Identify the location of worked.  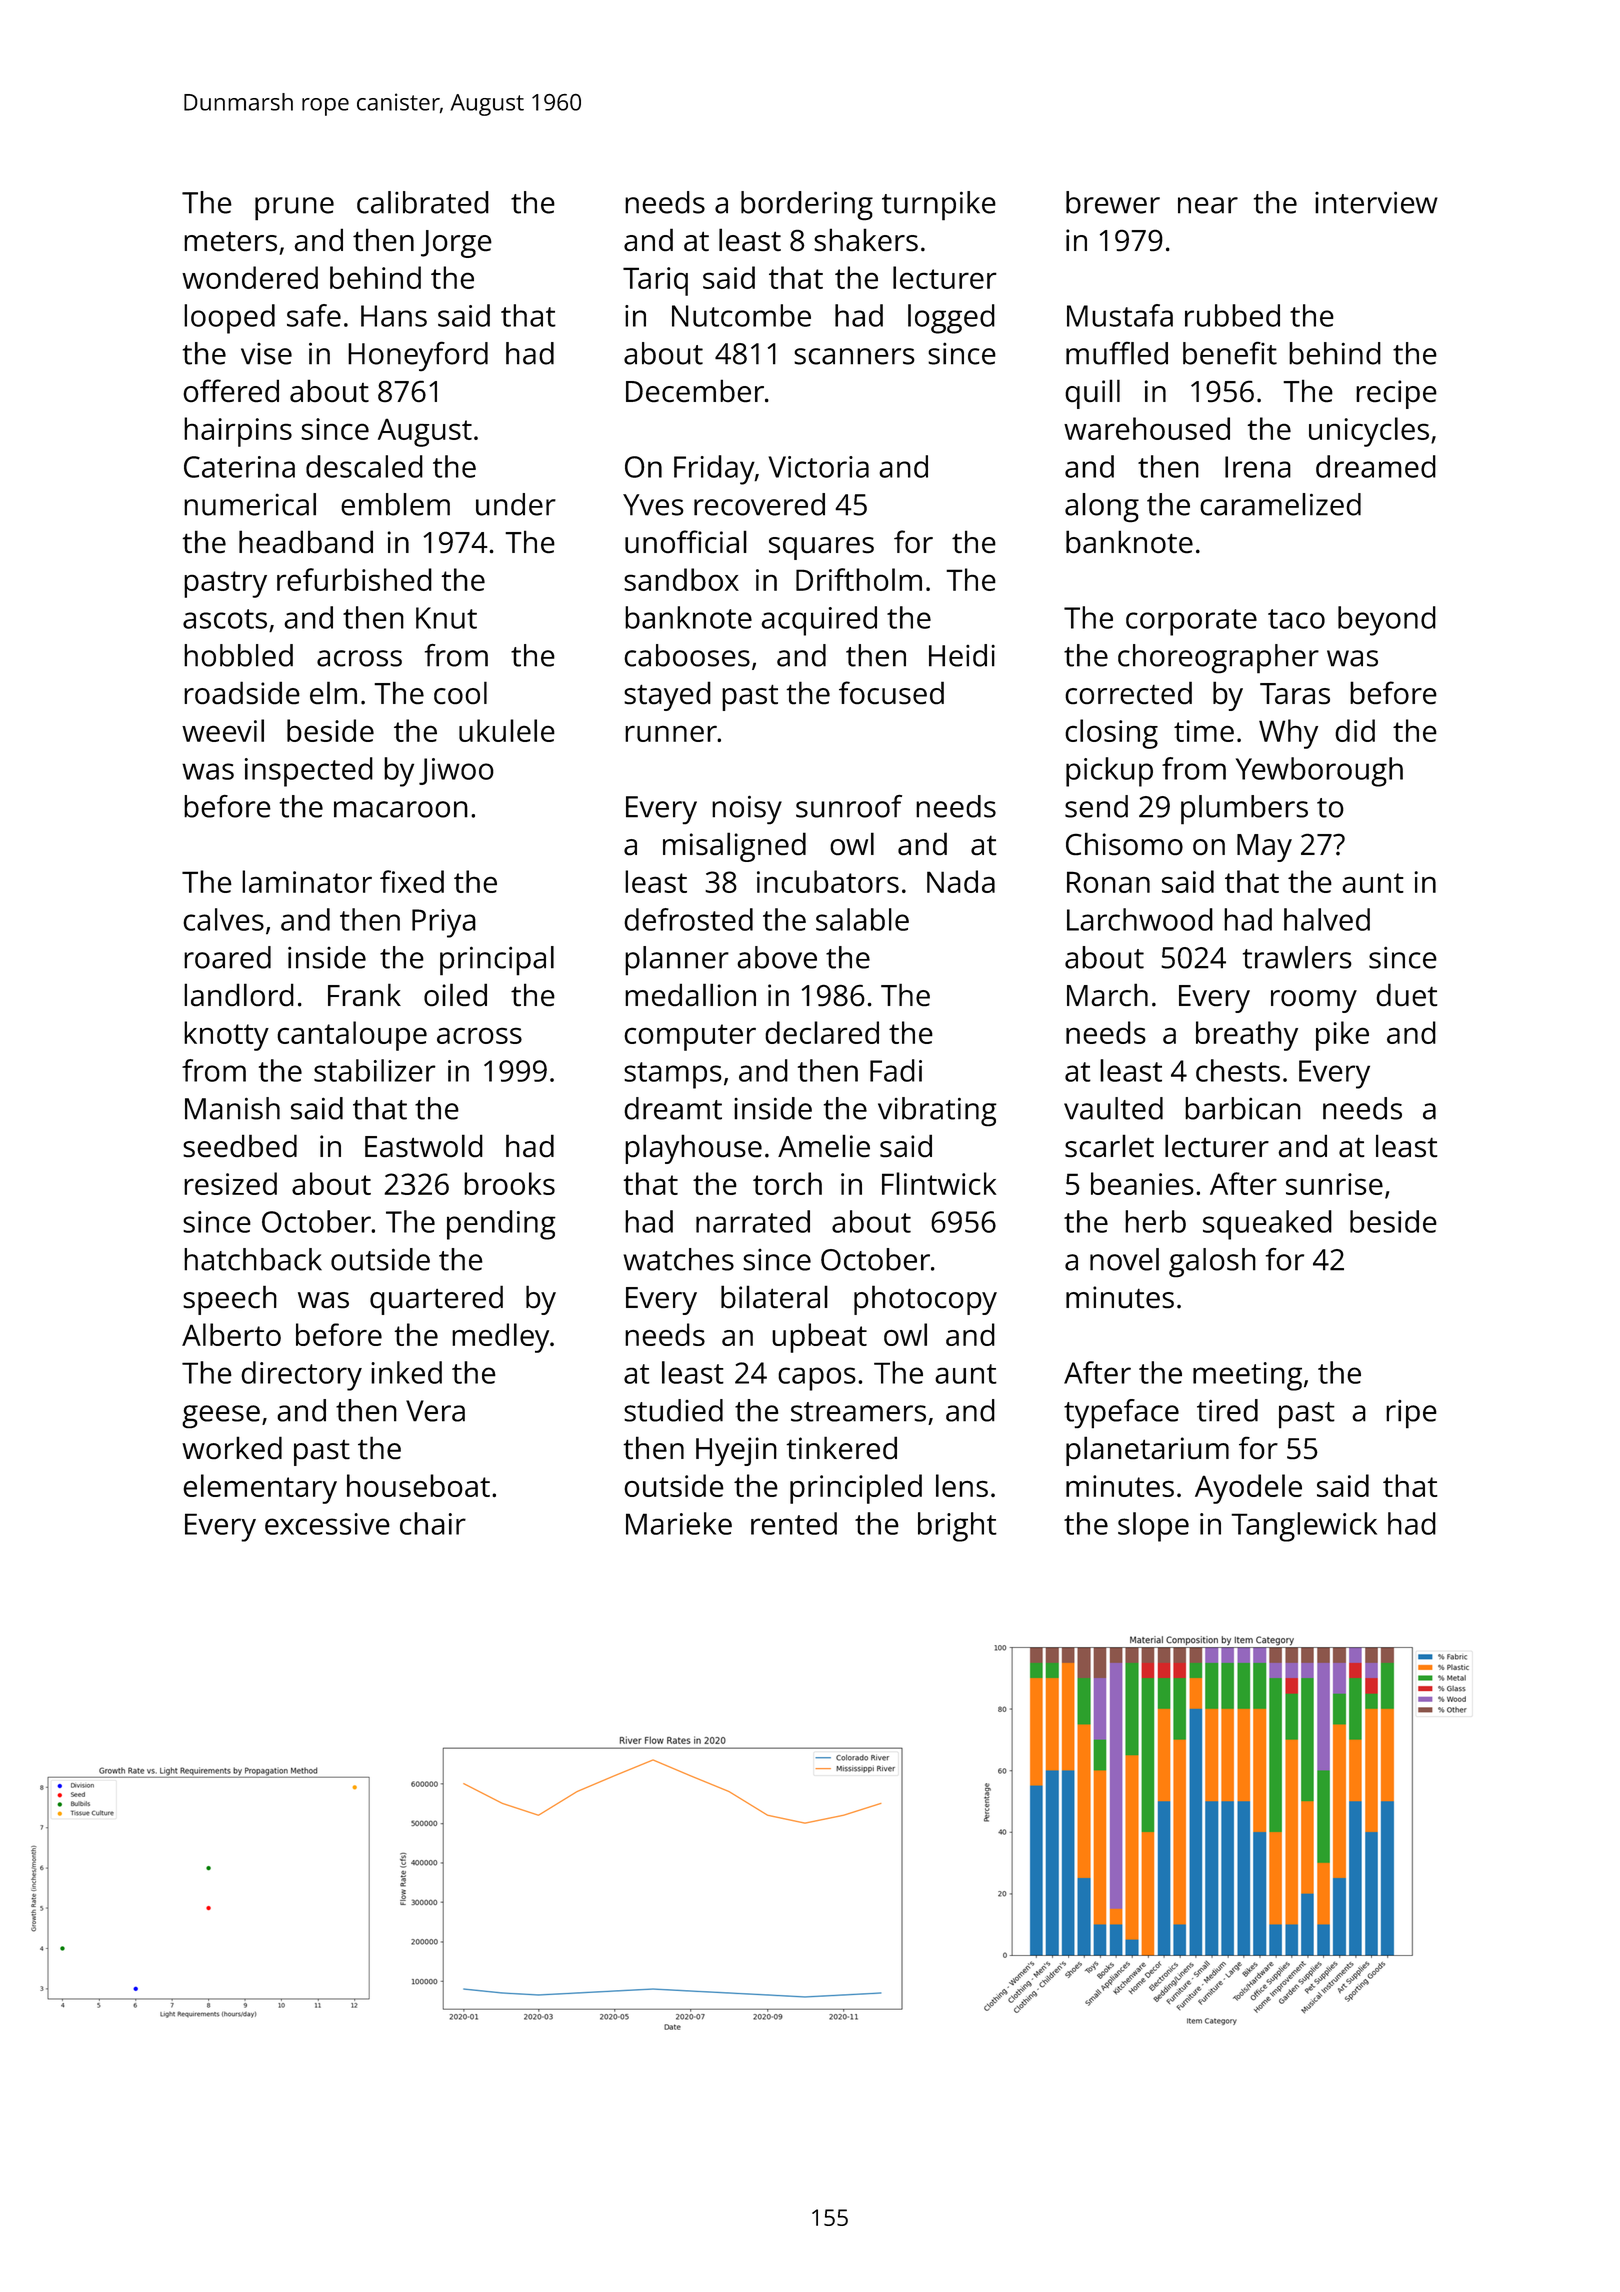
(232, 1447).
